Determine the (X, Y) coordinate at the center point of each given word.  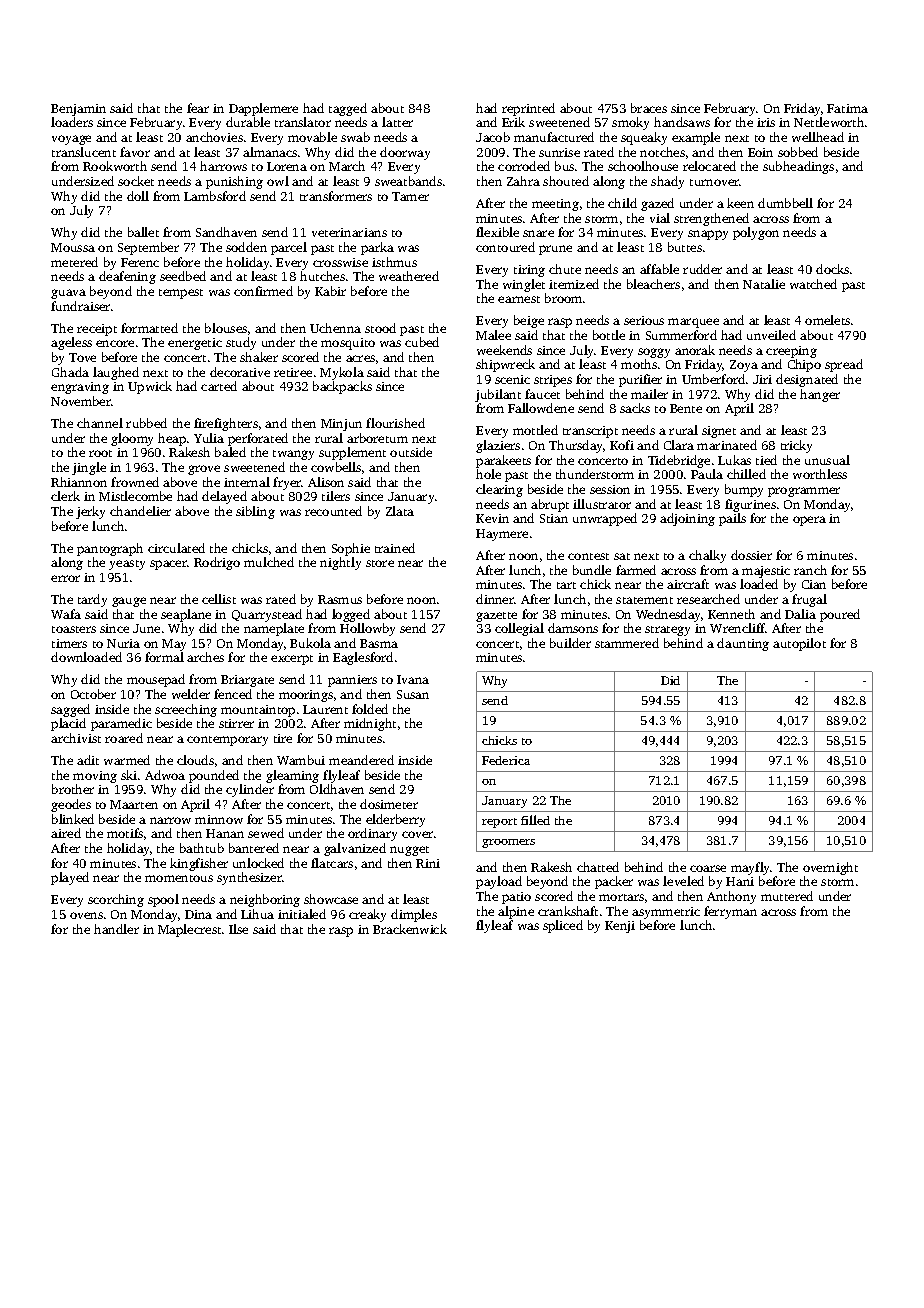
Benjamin (78, 110)
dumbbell (785, 203)
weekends (504, 350)
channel (100, 423)
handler (116, 929)
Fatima (847, 108)
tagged (348, 109)
